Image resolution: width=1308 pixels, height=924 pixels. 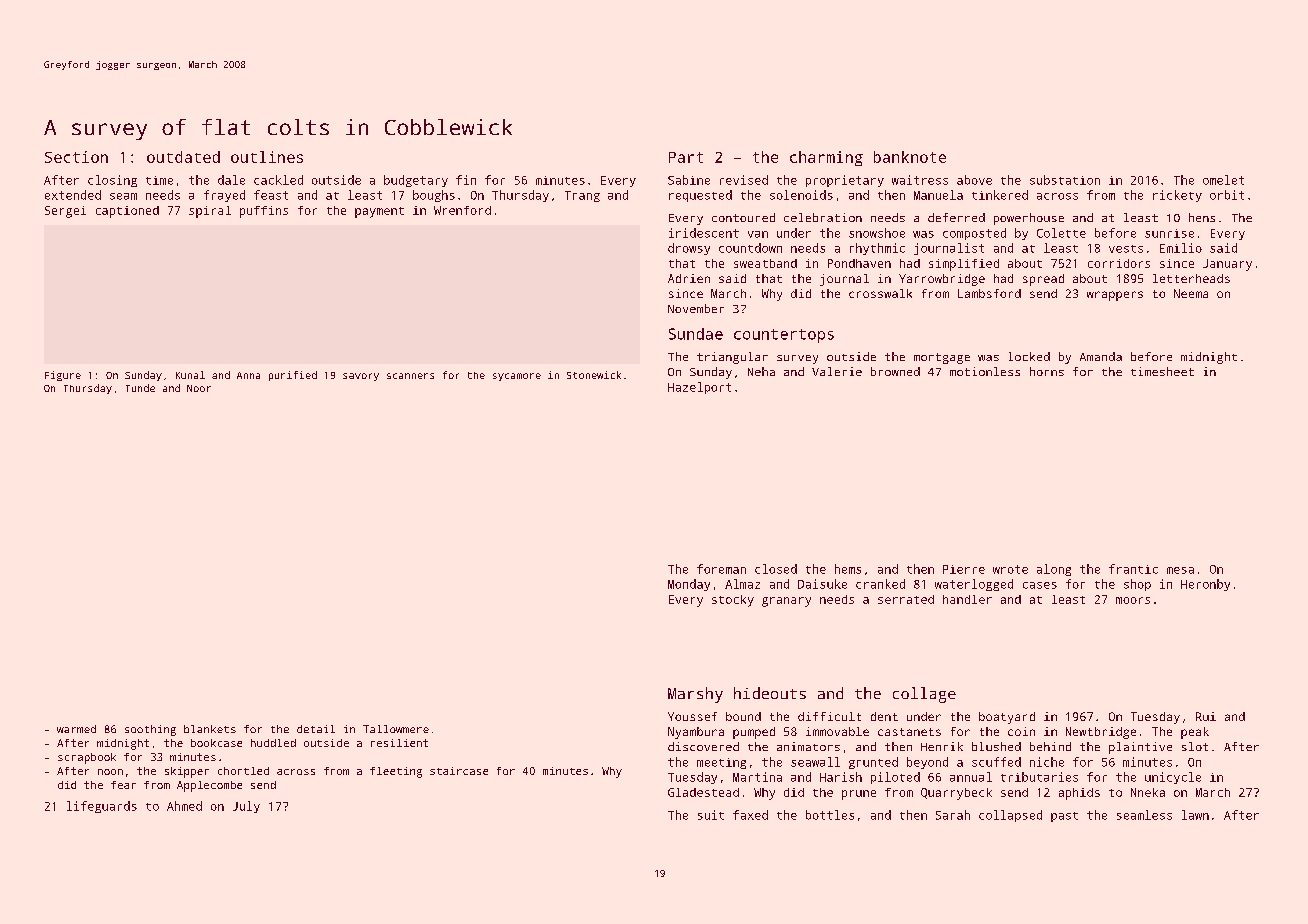 I want to click on Trang, so click(x=582, y=196).
